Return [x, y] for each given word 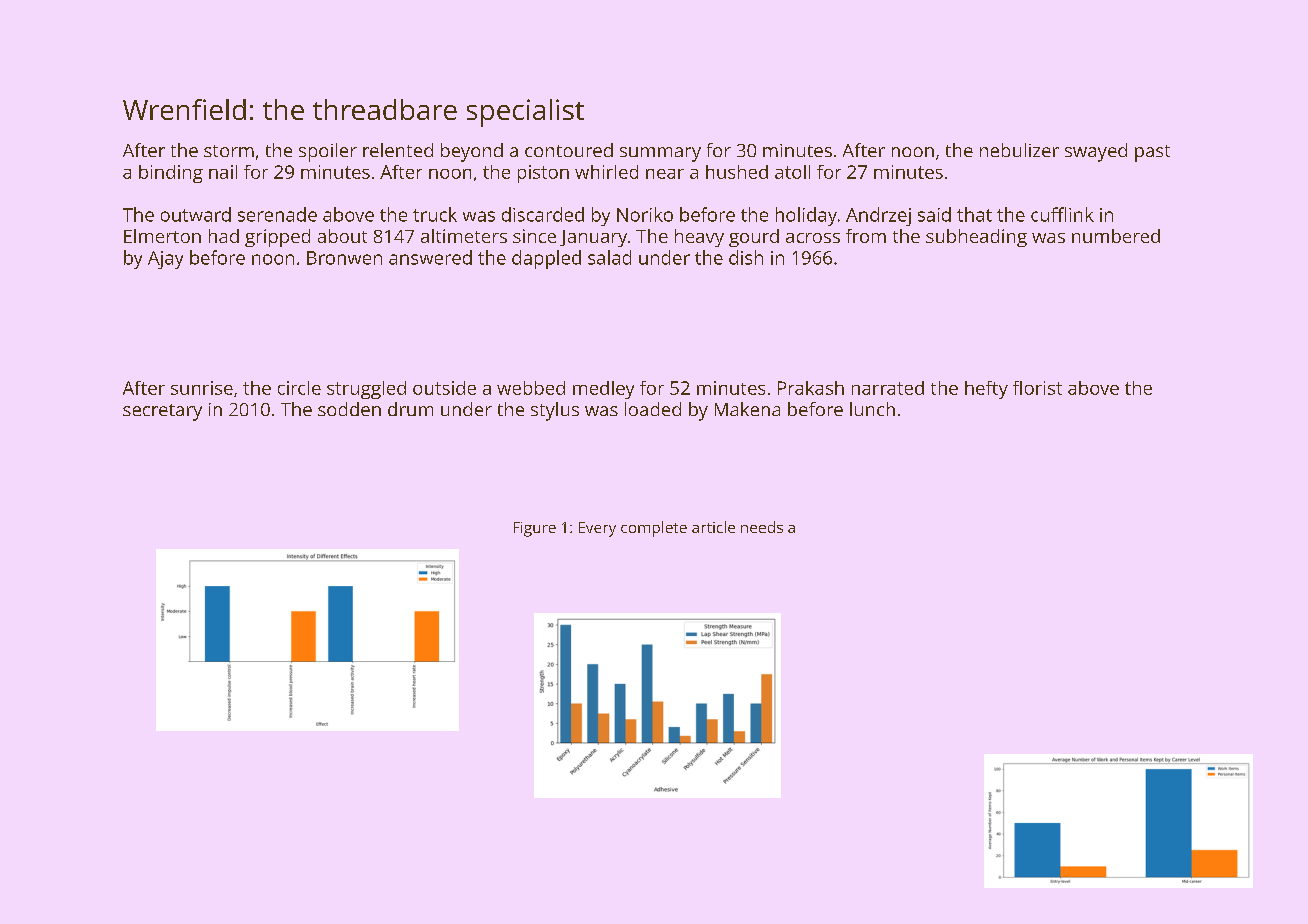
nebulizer [1019, 150]
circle [299, 388]
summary [660, 154]
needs [762, 527]
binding [171, 174]
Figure [535, 529]
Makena [747, 409]
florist [1037, 388]
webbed [531, 388]
